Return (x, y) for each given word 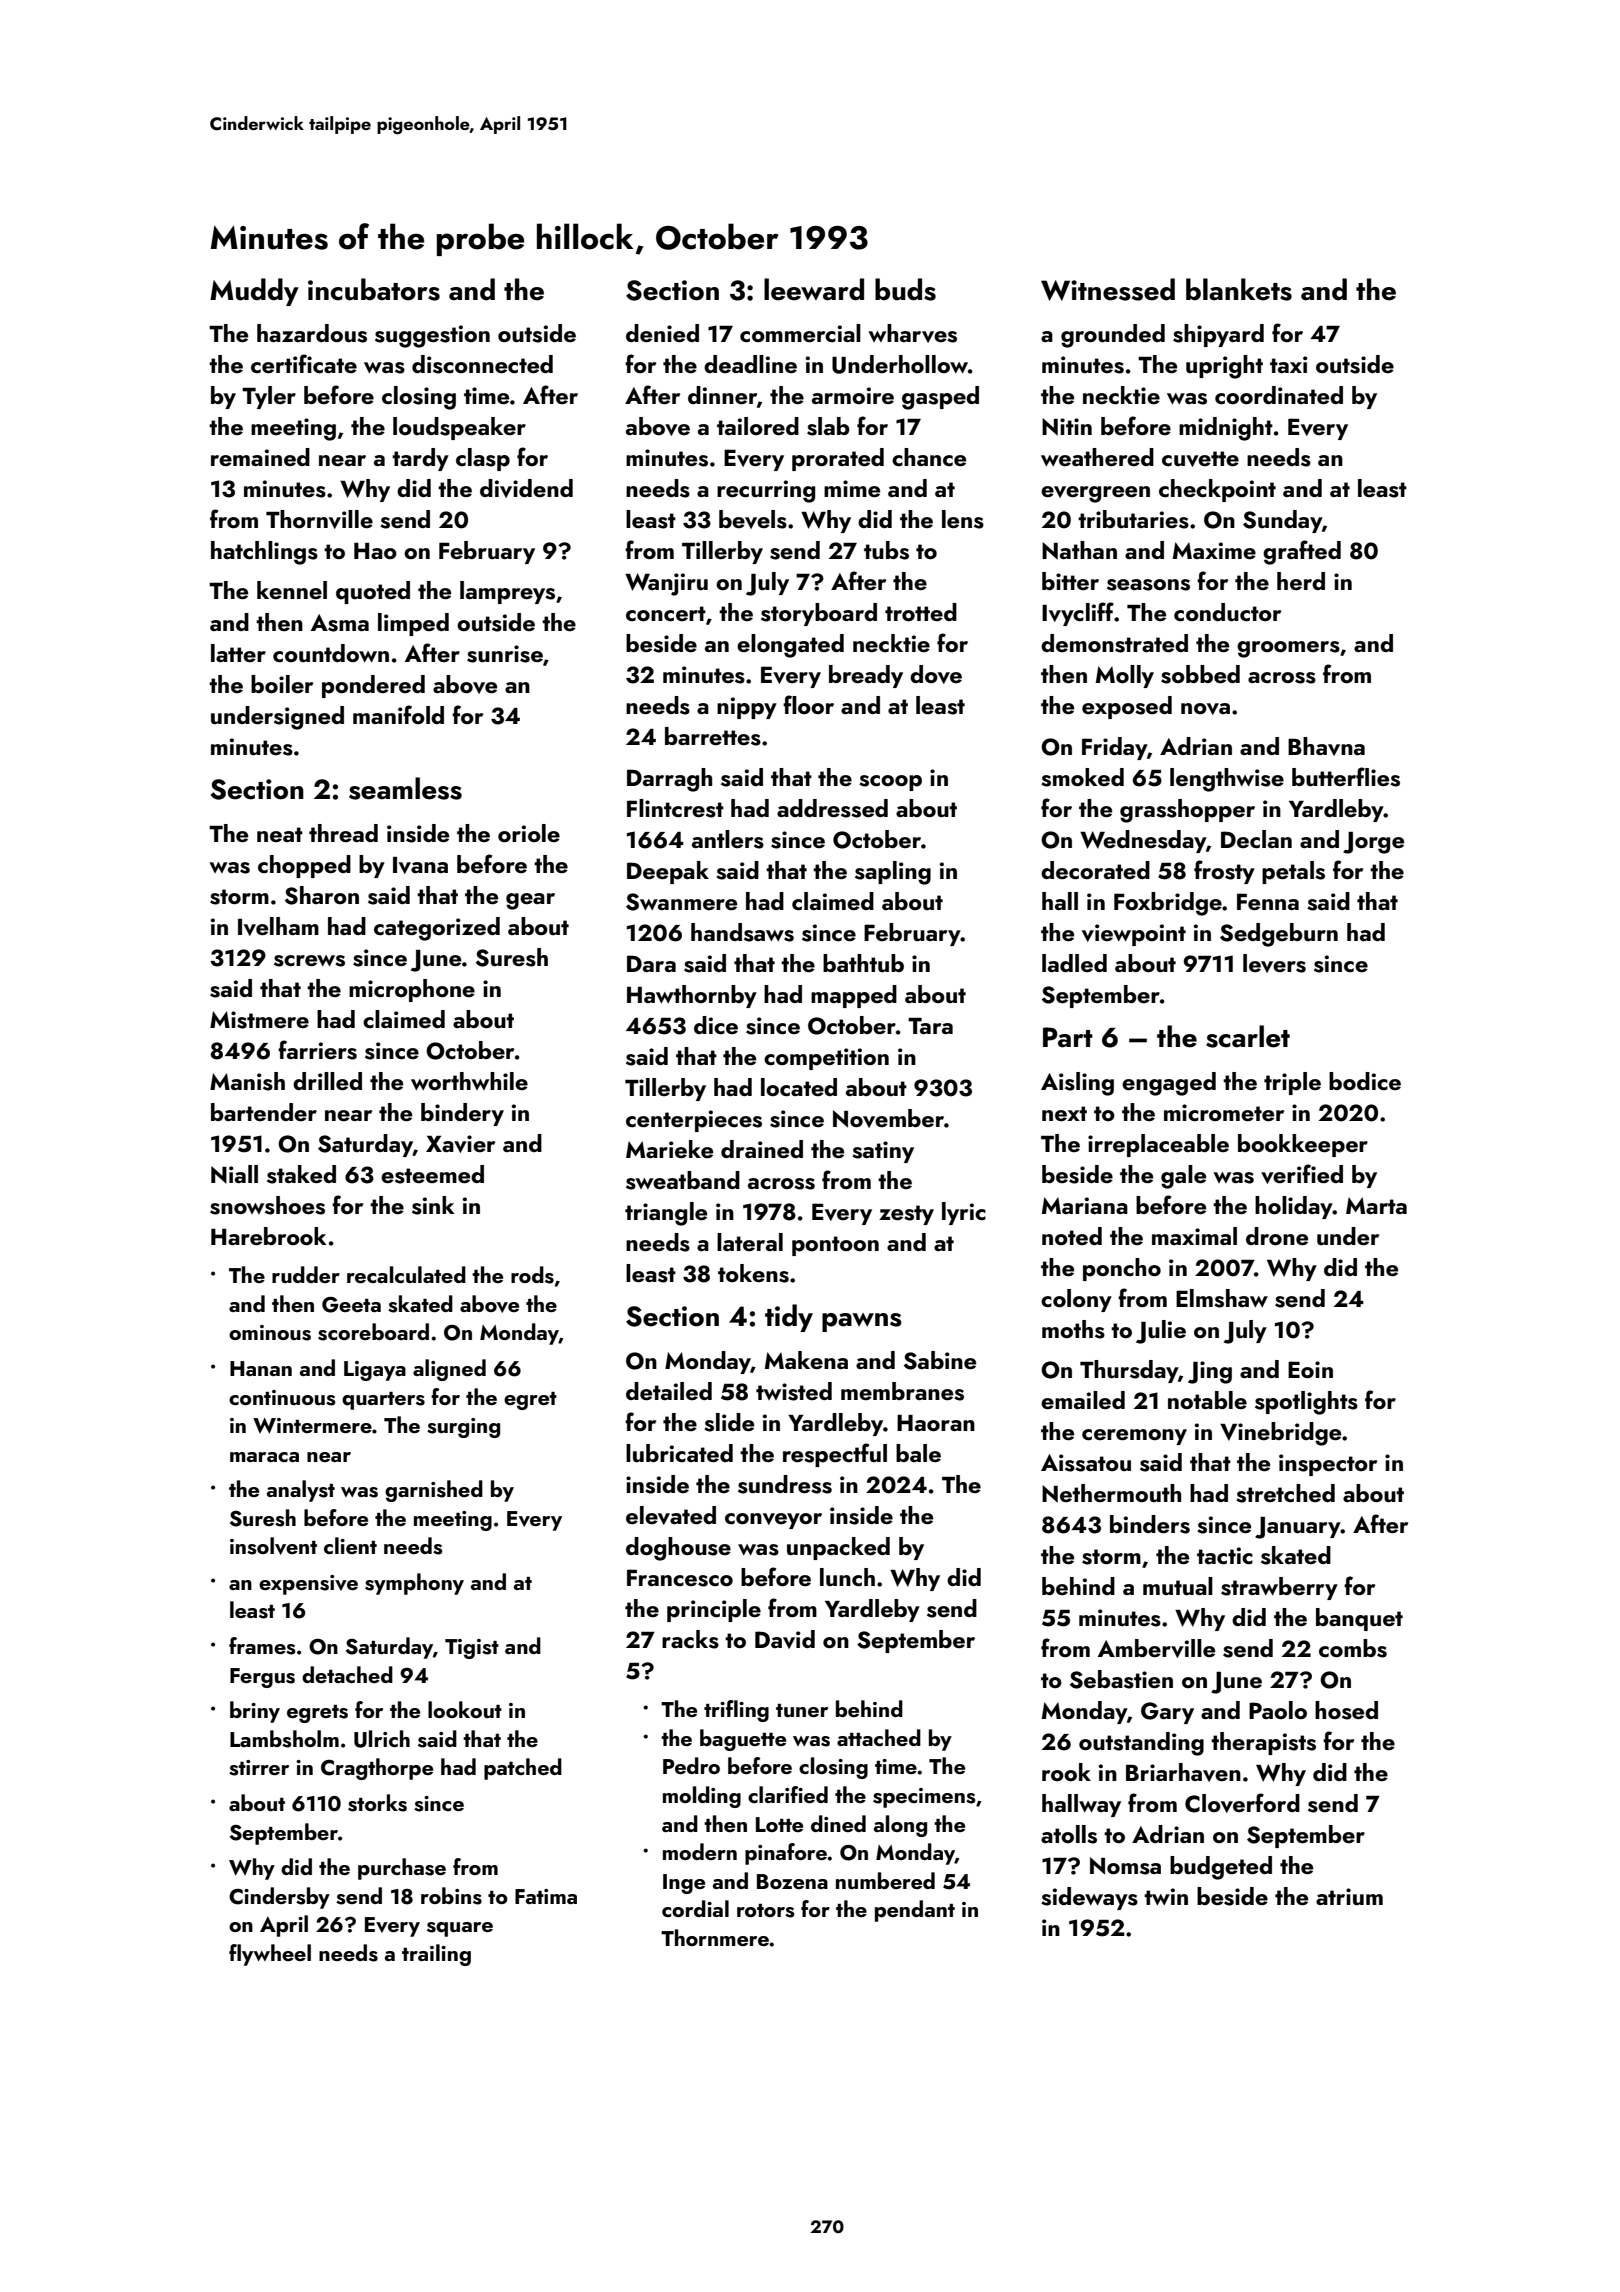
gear (530, 901)
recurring (766, 491)
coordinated (1279, 395)
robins (451, 1896)
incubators (374, 289)
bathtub (863, 963)
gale (1183, 1177)
